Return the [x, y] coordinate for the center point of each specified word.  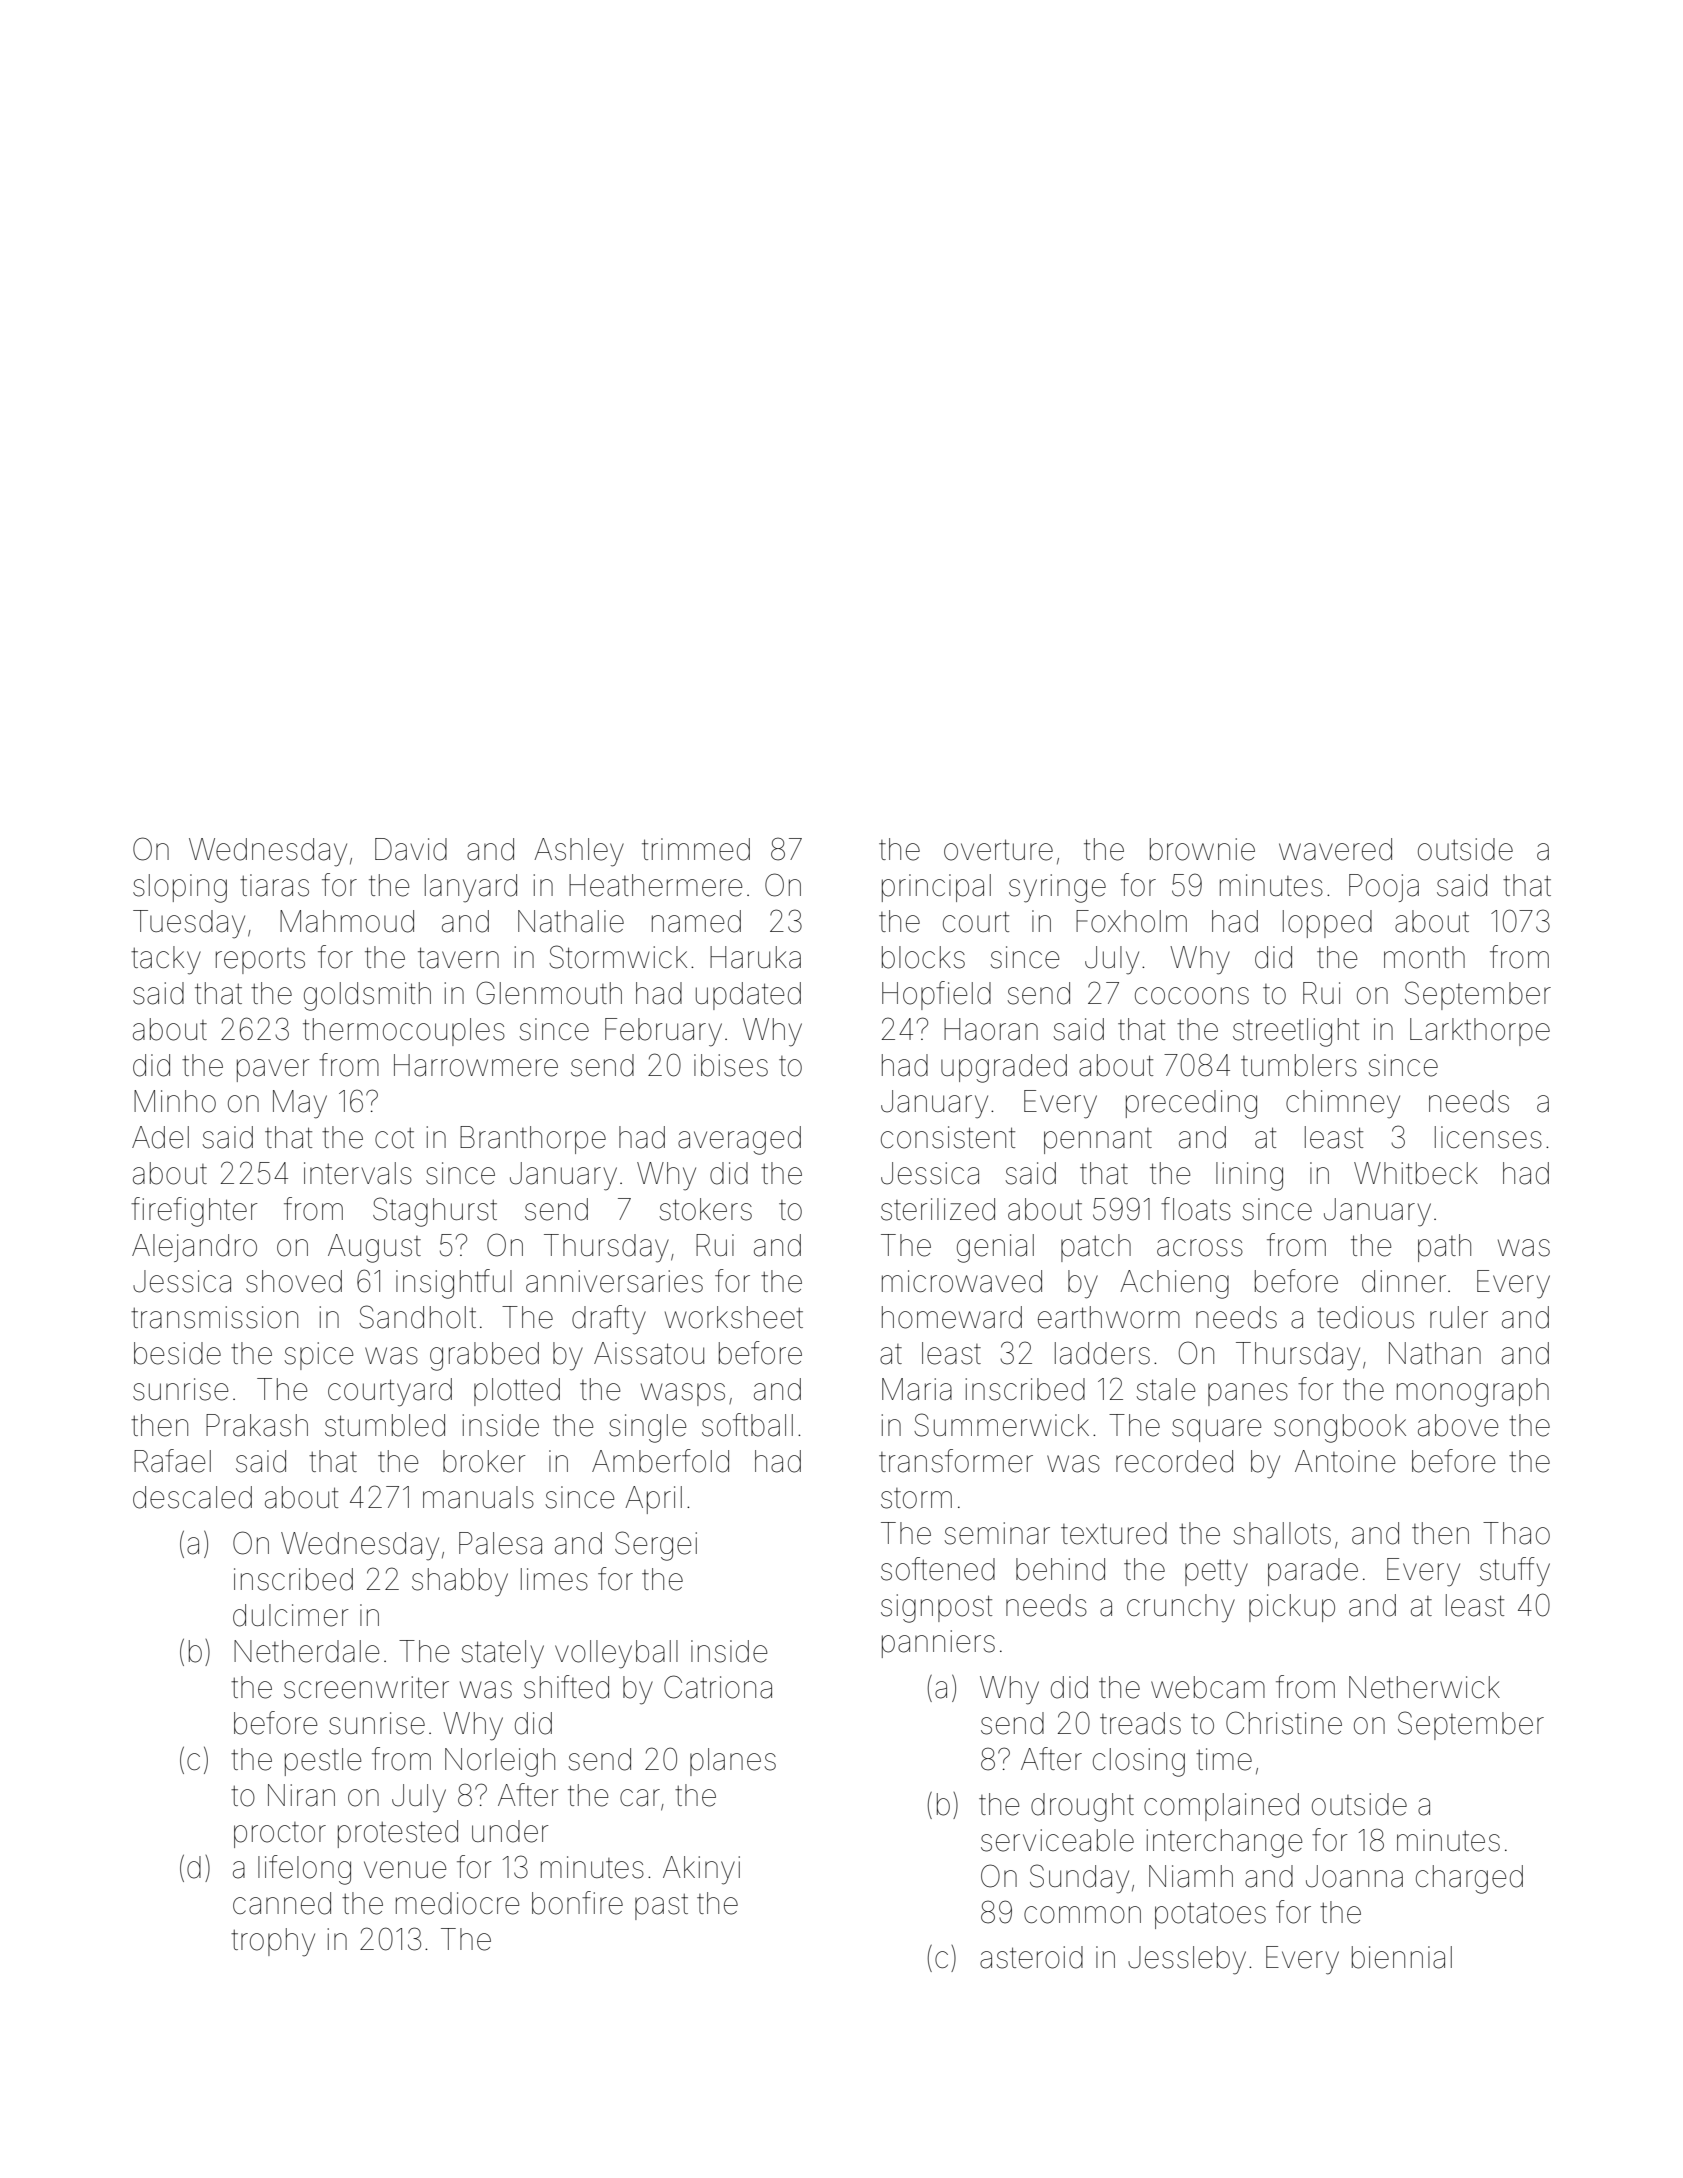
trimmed [696, 849]
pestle [323, 1762]
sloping [180, 888]
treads [1140, 1723]
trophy [273, 1942]
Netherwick [1424, 1687]
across [1200, 1248]
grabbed [484, 1356]
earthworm [1109, 1317]
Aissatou [649, 1353]
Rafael [172, 1461]
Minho [175, 1101]
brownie [1202, 849]
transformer [956, 1461]
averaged [739, 1140]
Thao [1516, 1533]
